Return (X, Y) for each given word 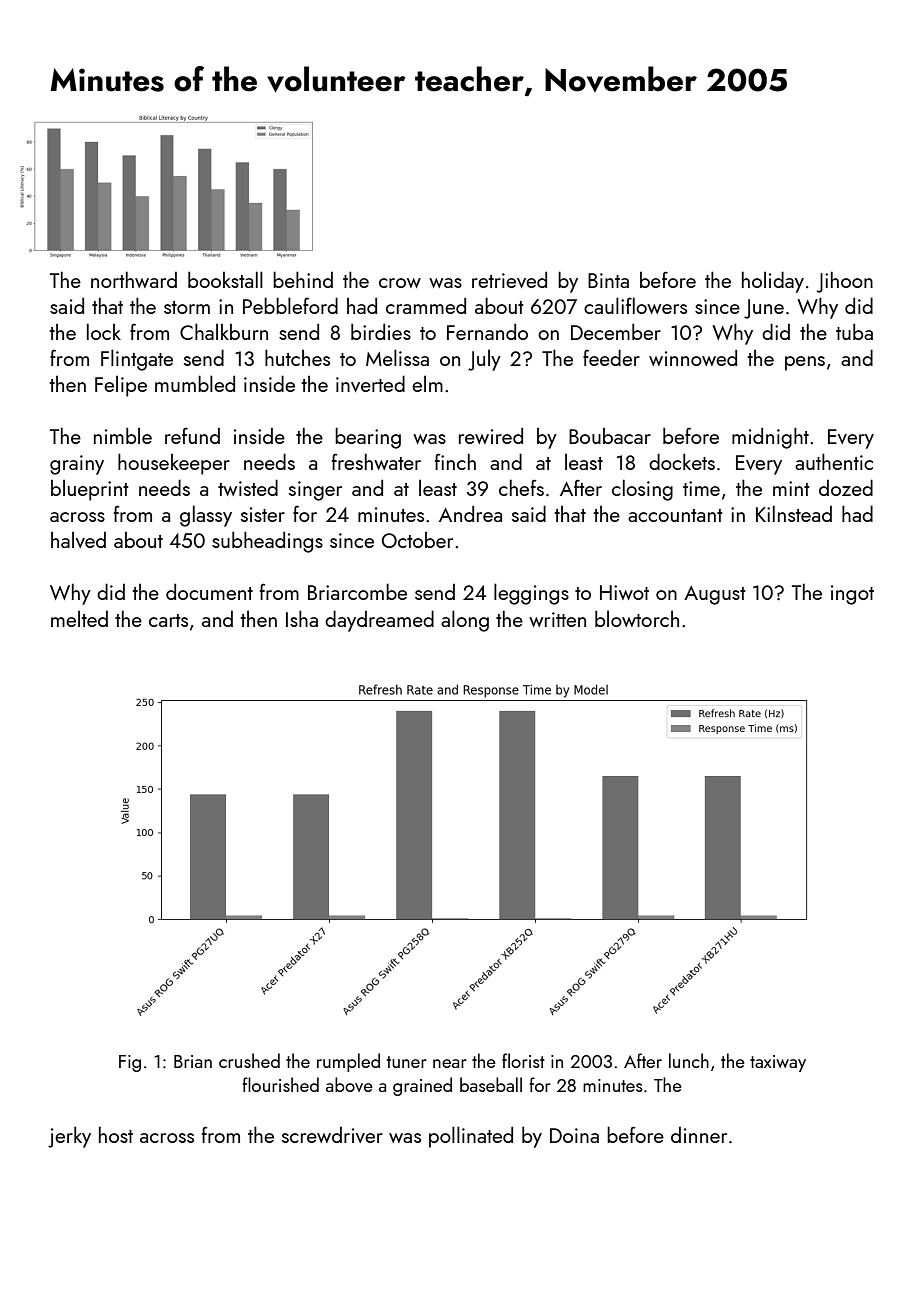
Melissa (397, 357)
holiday (773, 282)
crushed (249, 1060)
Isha (302, 618)
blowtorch (637, 618)
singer (315, 491)
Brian (193, 1061)
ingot (852, 595)
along (465, 621)
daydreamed (379, 621)
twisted (248, 487)
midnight (770, 438)
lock (104, 331)
